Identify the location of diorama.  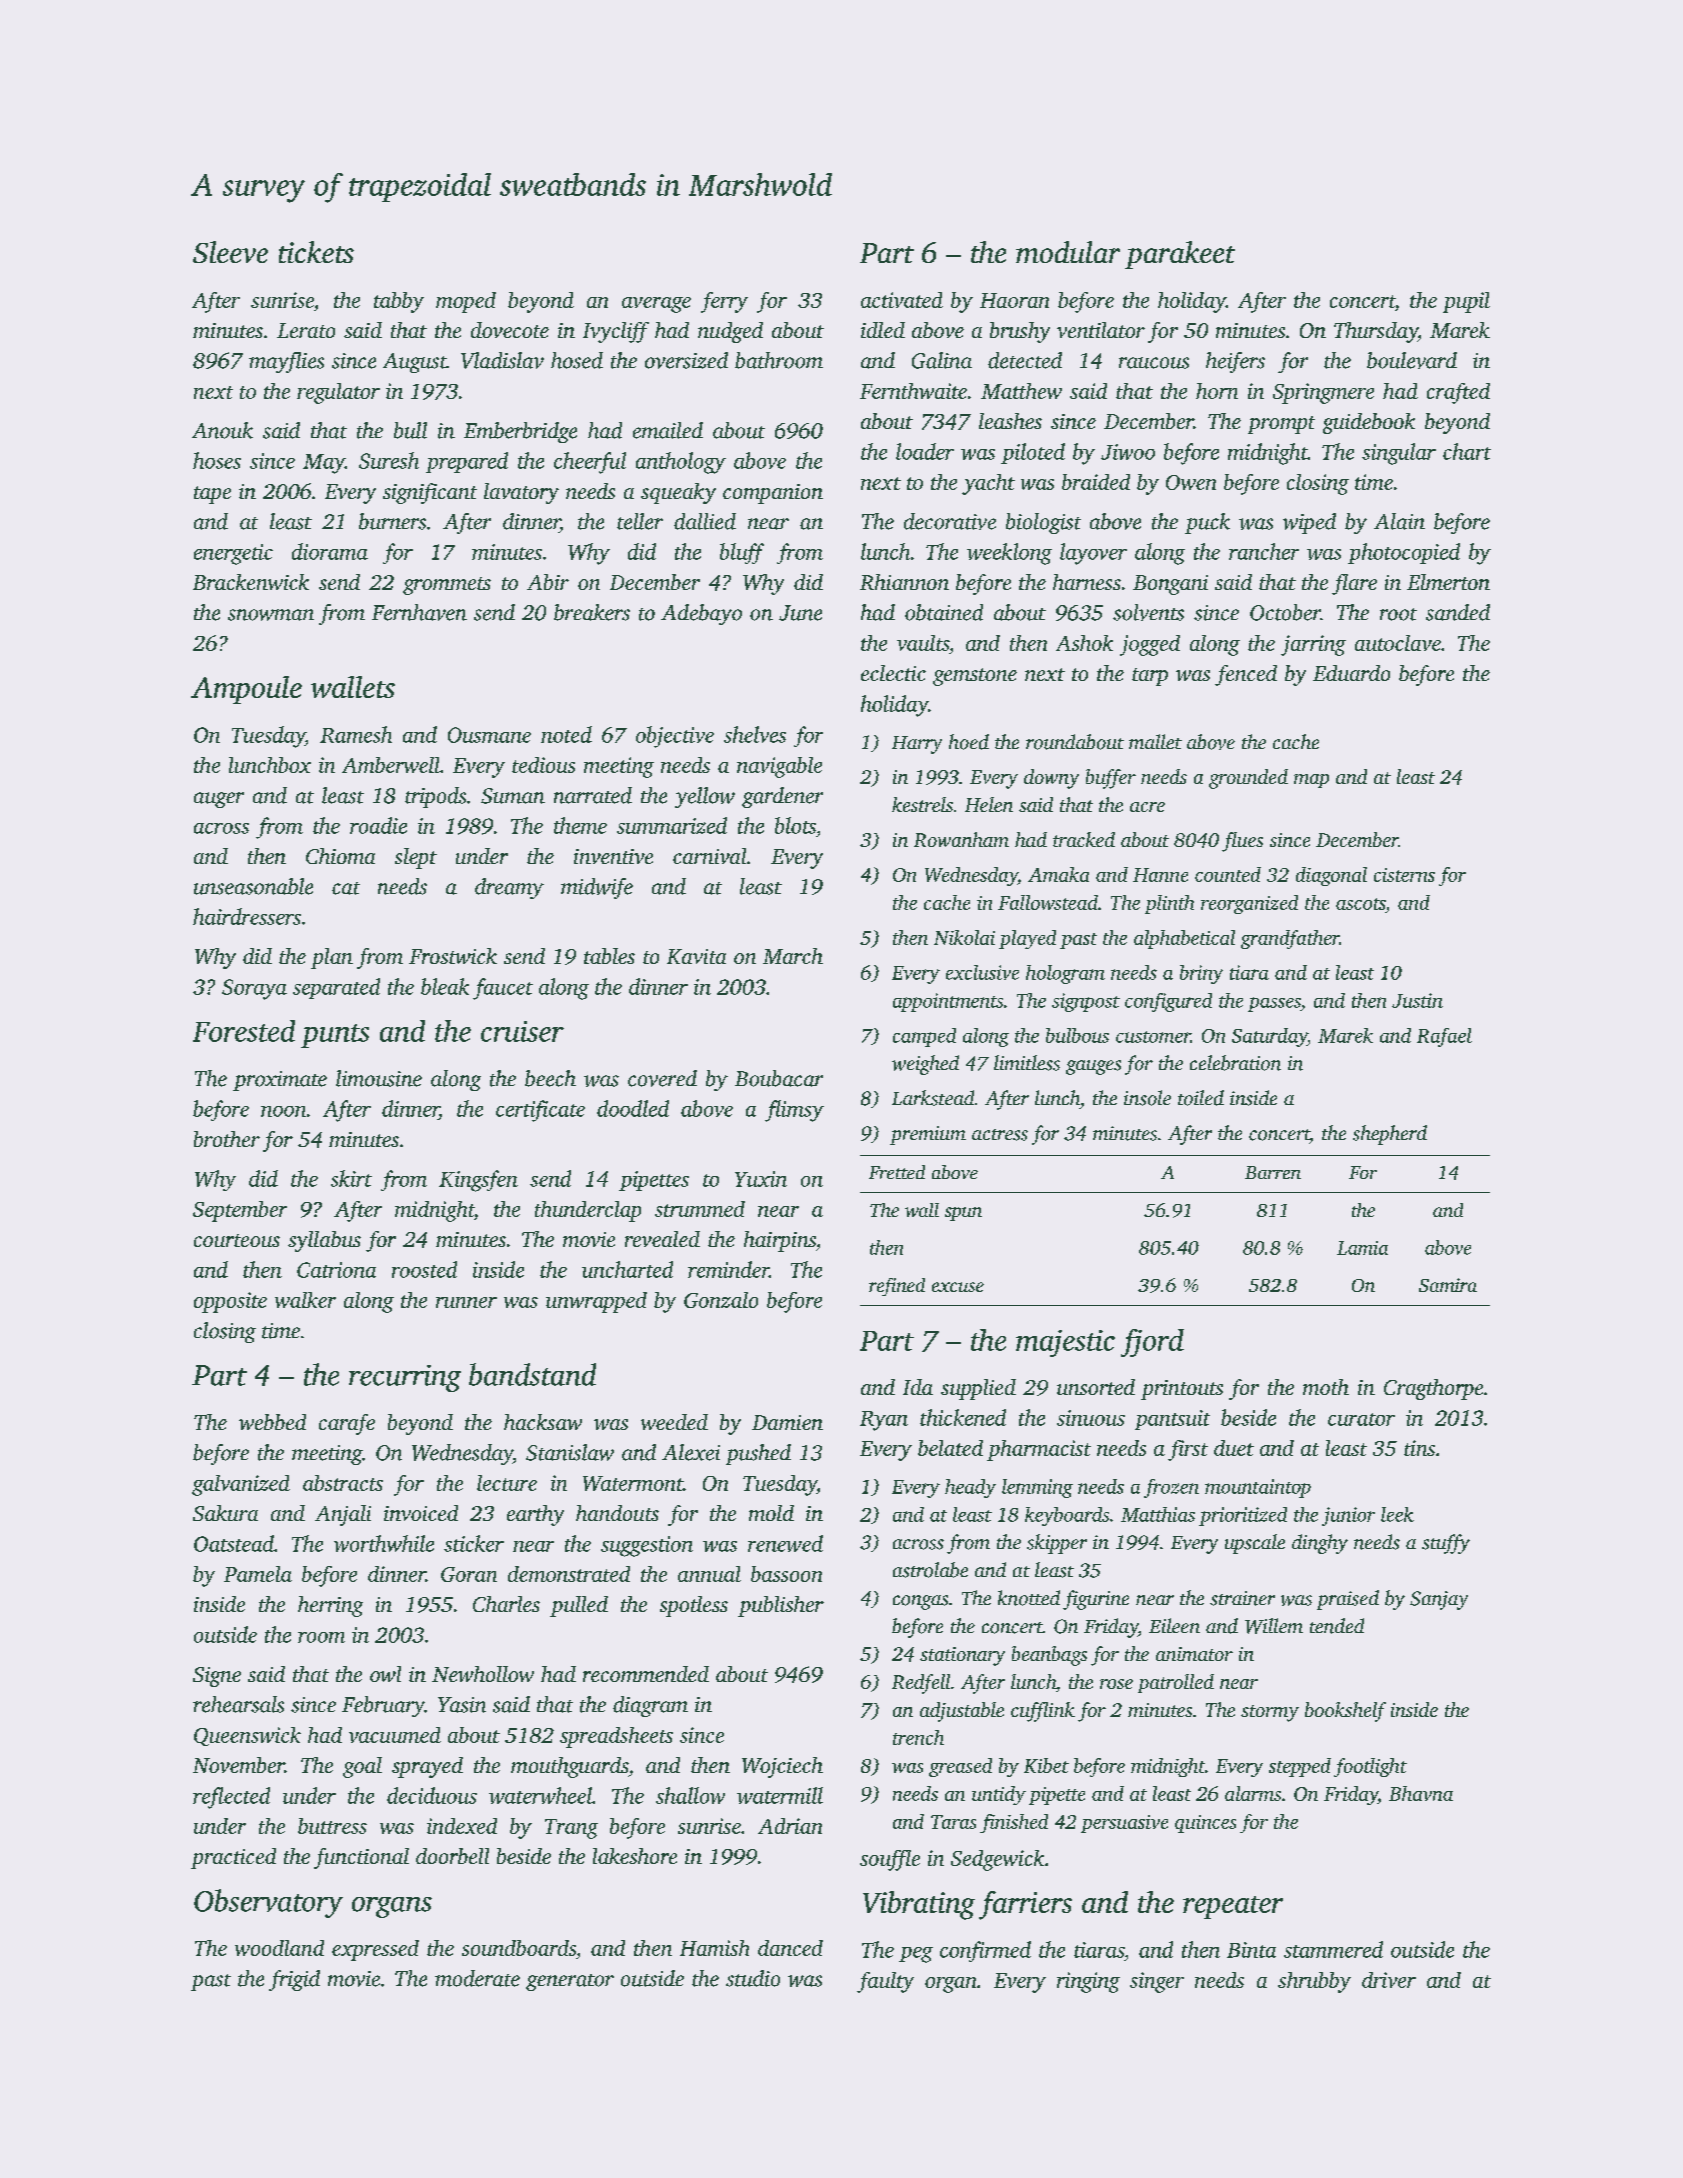
(330, 551).
